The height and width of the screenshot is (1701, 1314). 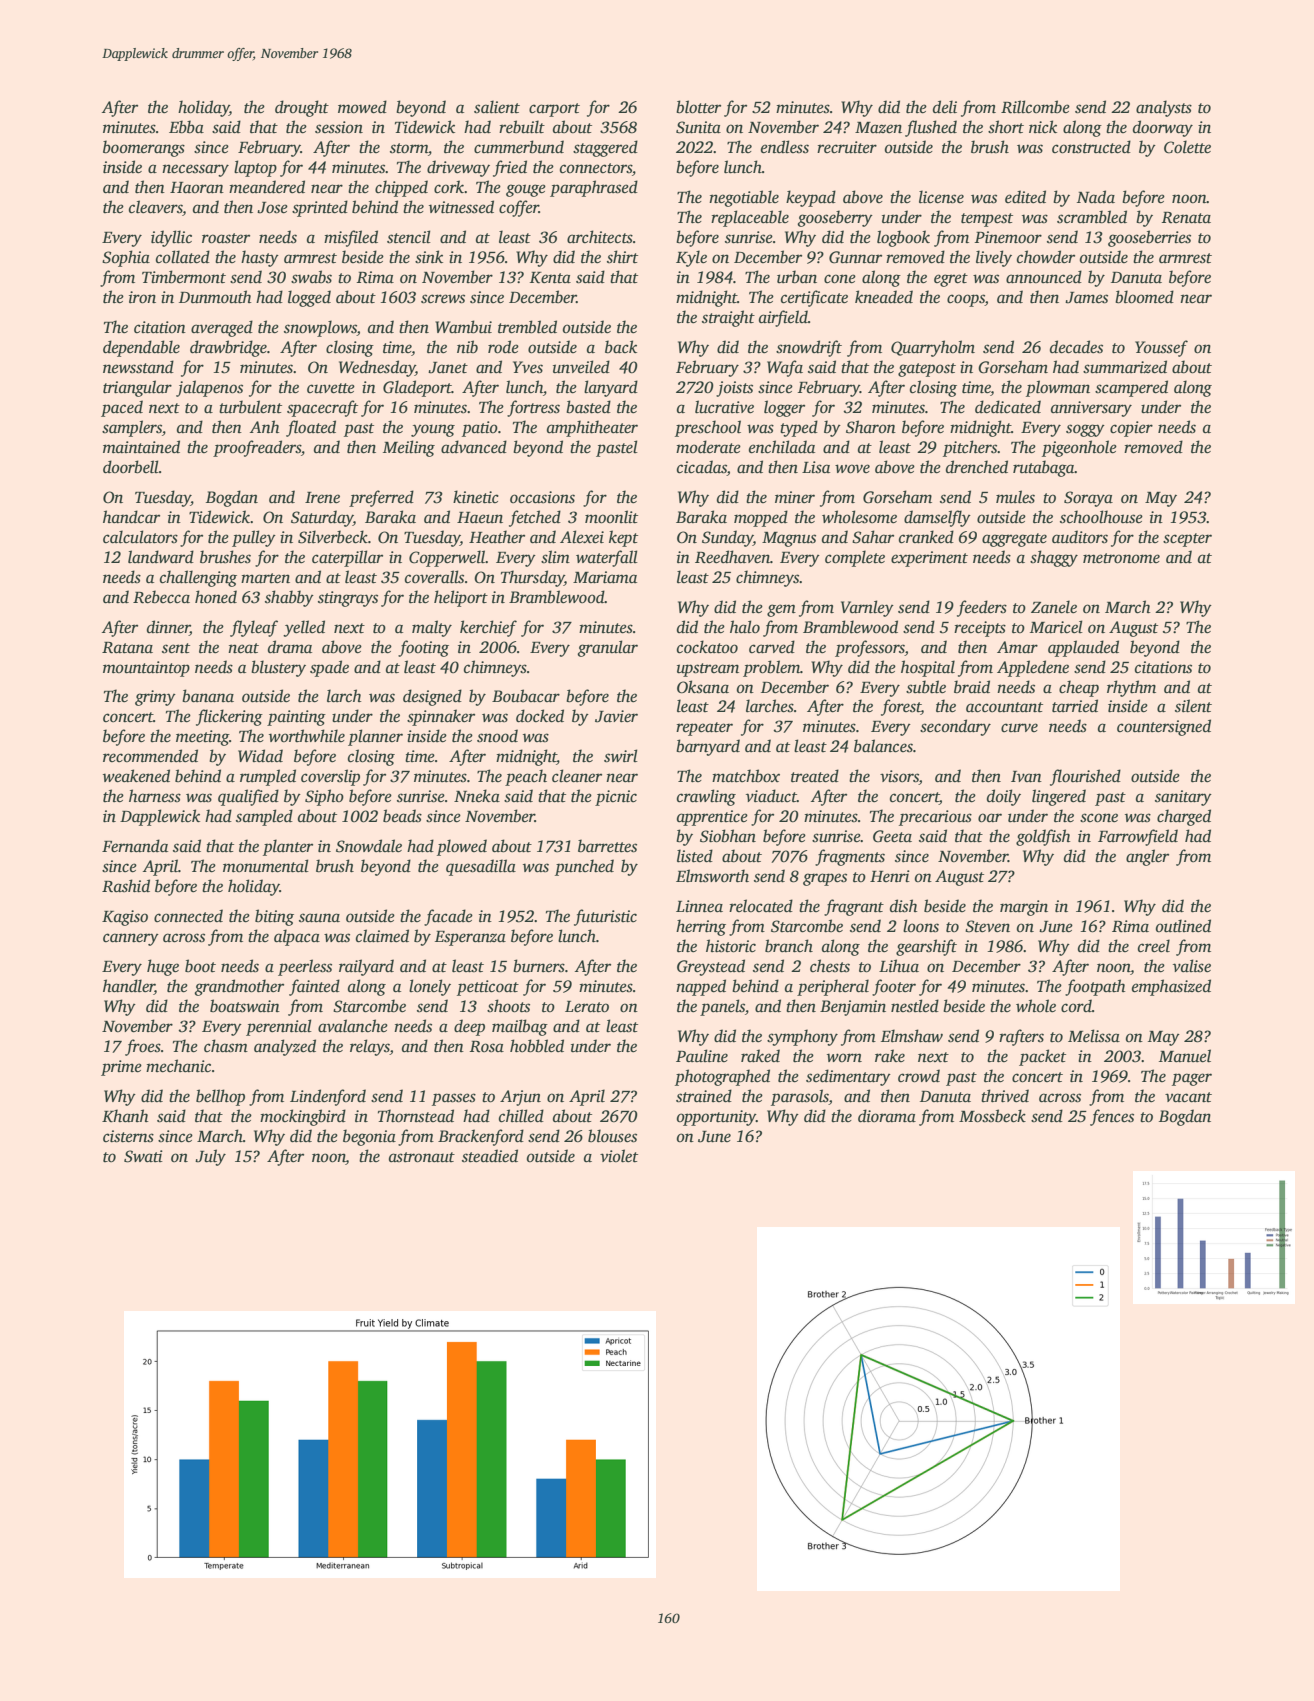 What do you see at coordinates (285, 1047) in the screenshot?
I see `analyzed` at bounding box center [285, 1047].
